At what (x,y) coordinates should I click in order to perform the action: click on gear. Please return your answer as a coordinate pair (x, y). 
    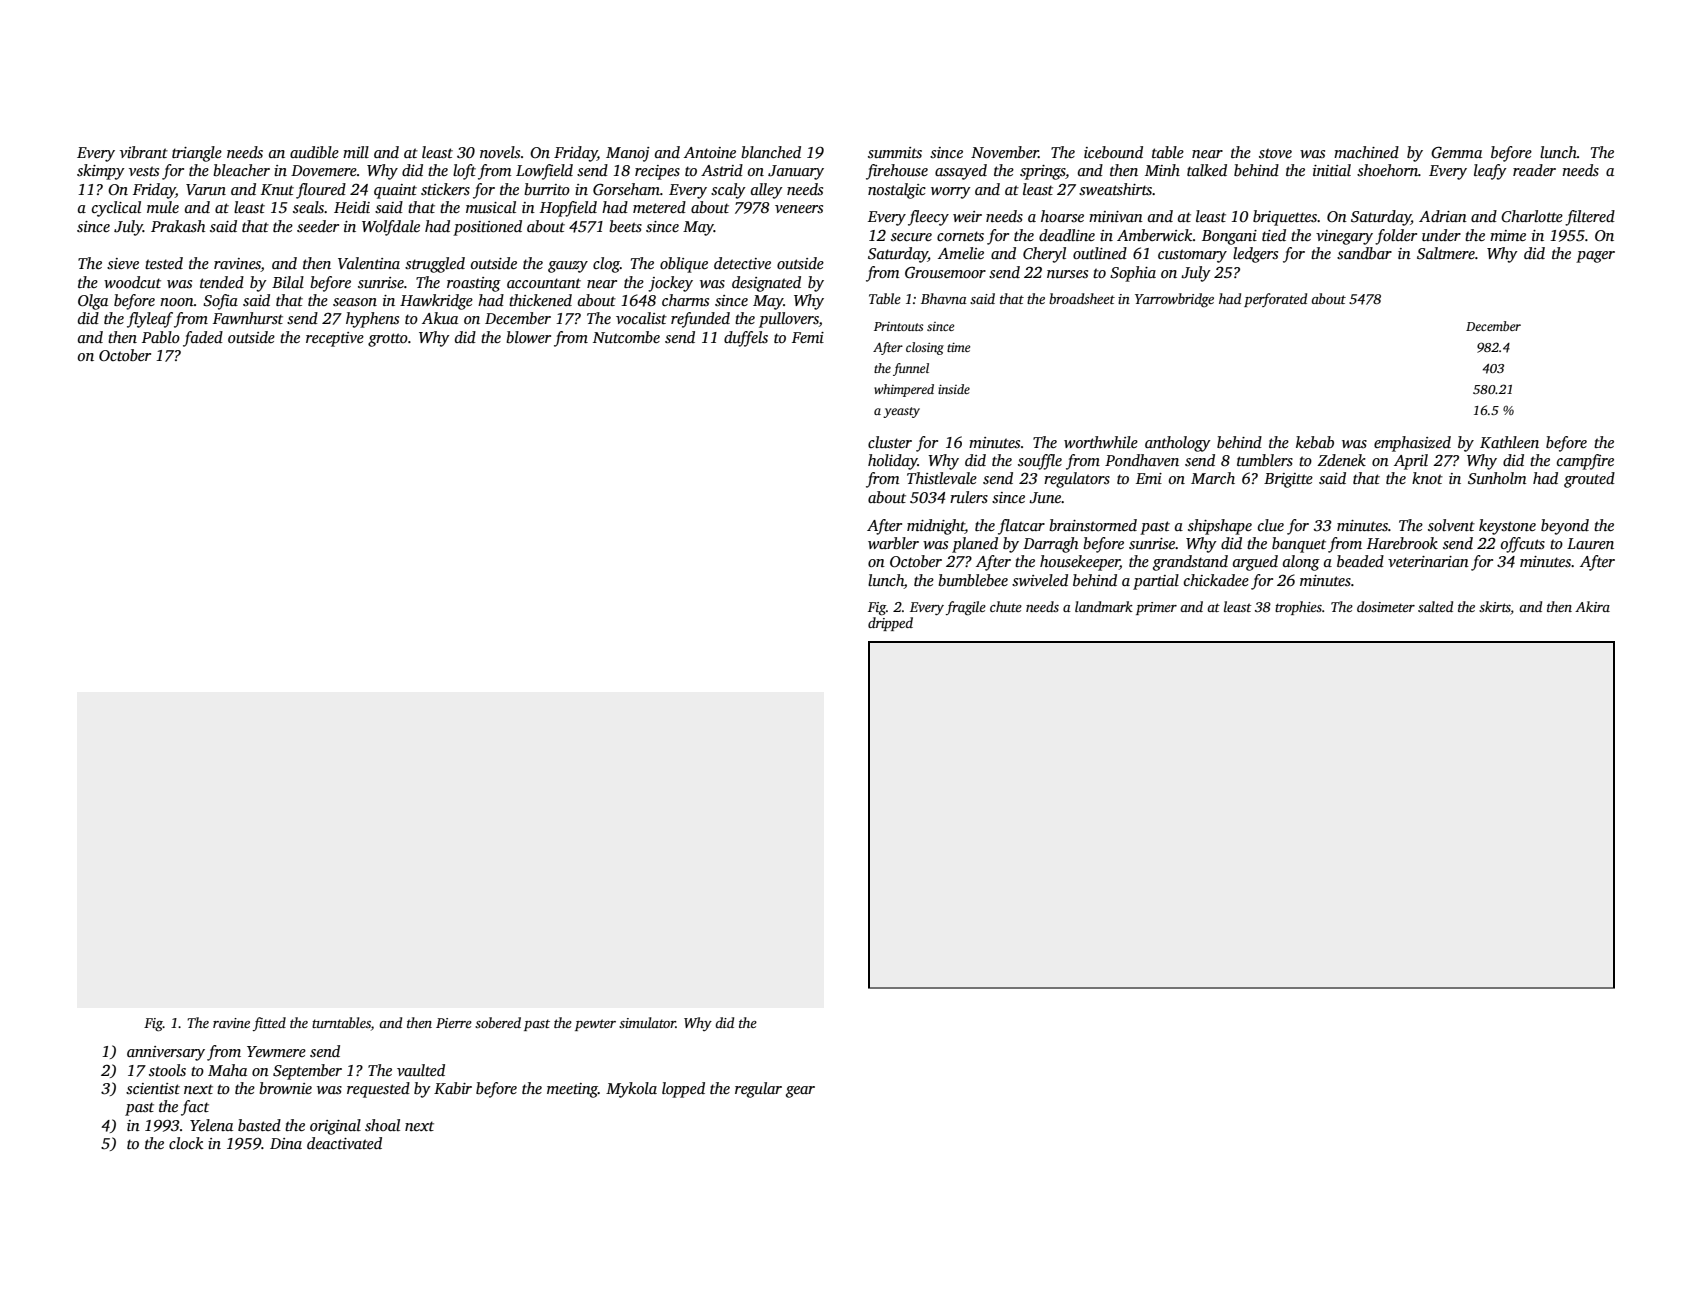
    Looking at the image, I should click on (800, 1092).
